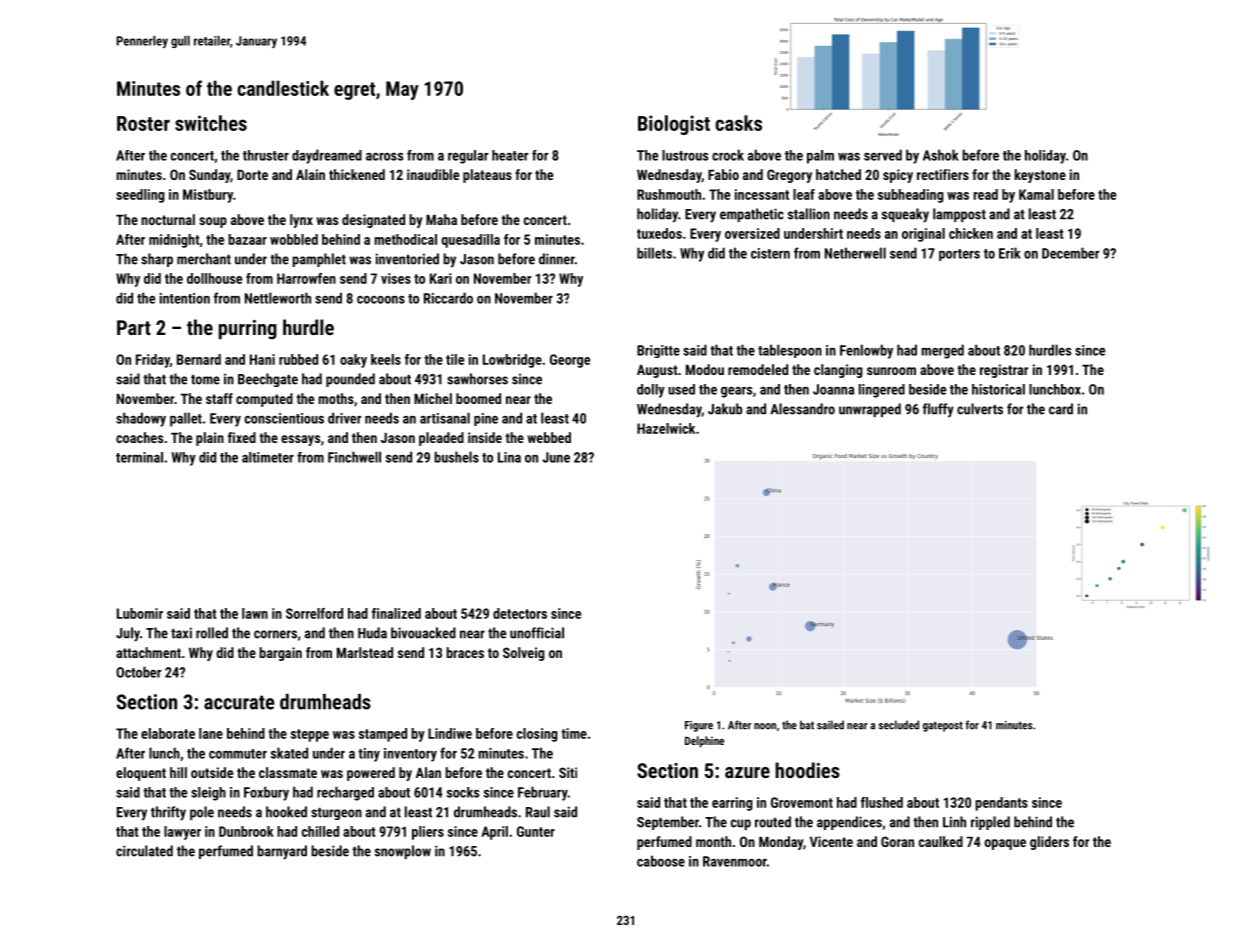 This screenshot has width=1233, height=952. I want to click on gatepost, so click(943, 726).
